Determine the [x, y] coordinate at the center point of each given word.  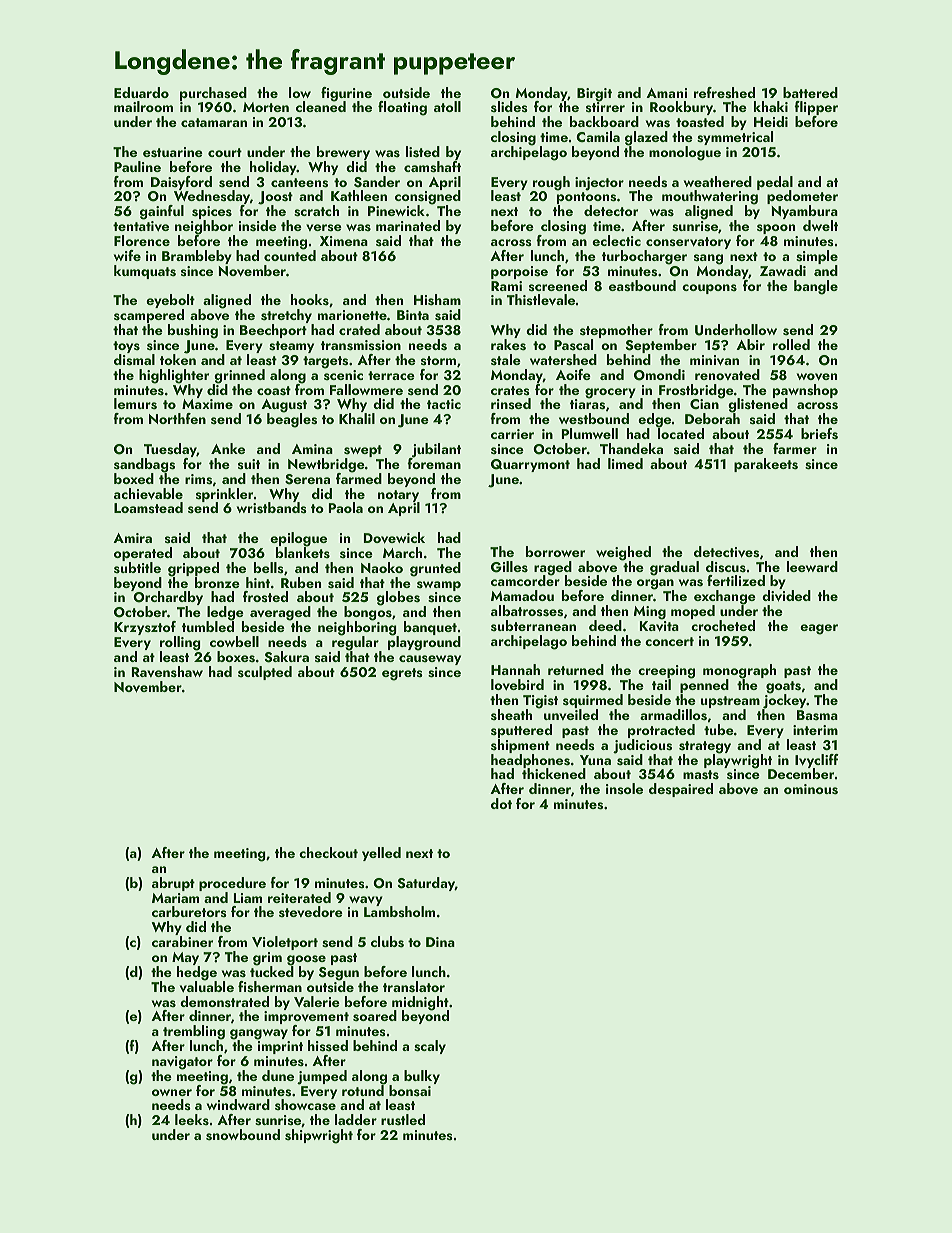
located [681, 433]
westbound [594, 419]
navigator [182, 1063]
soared [375, 1016]
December [801, 774]
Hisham [437, 300]
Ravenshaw [167, 671]
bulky [422, 1077]
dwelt [820, 225]
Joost [275, 198]
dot [501, 803]
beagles [292, 421]
